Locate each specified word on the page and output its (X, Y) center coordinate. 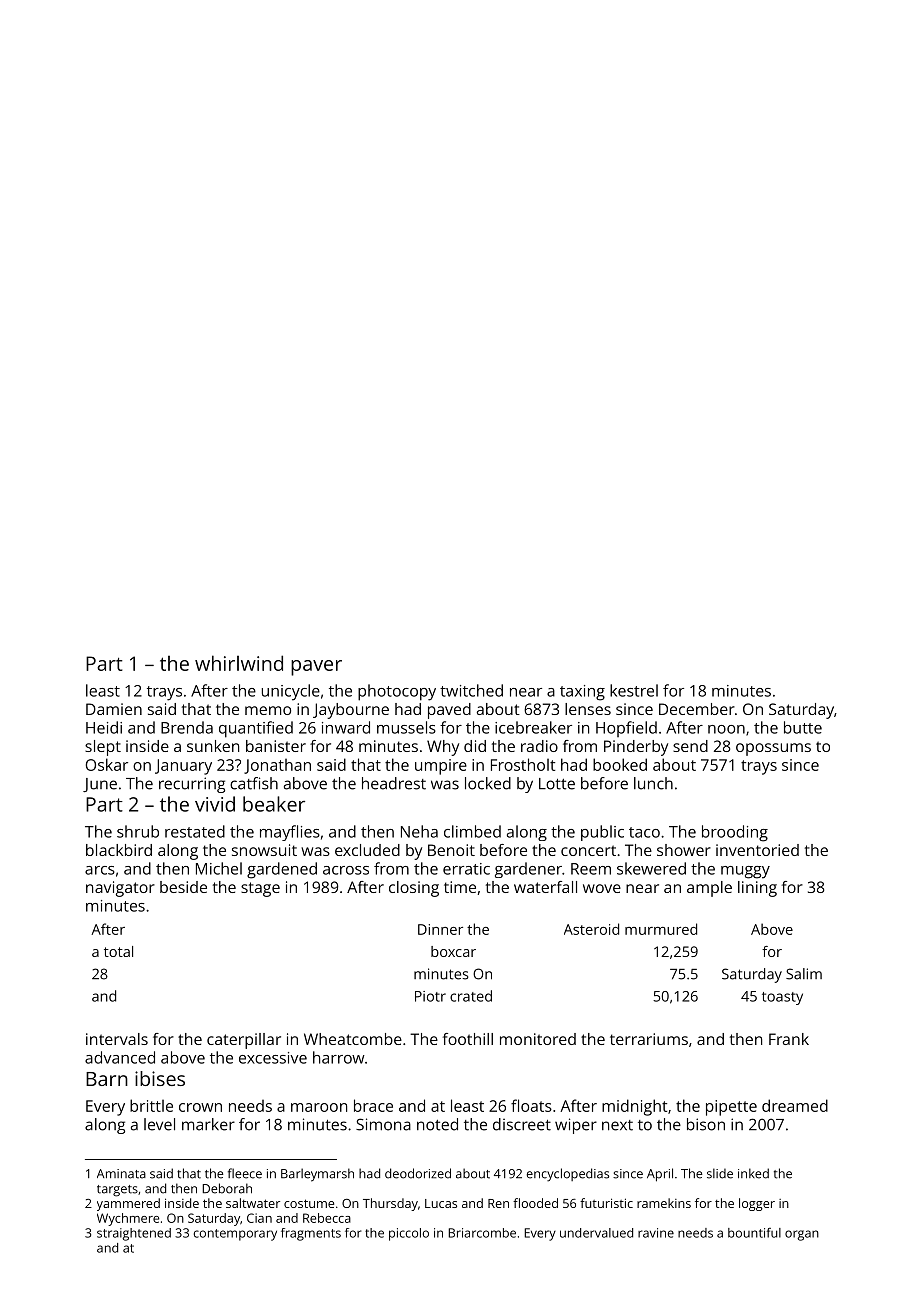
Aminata (121, 1174)
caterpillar (244, 1041)
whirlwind (239, 663)
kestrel (634, 690)
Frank (789, 1039)
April (660, 1175)
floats (531, 1105)
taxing (582, 693)
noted (437, 1124)
